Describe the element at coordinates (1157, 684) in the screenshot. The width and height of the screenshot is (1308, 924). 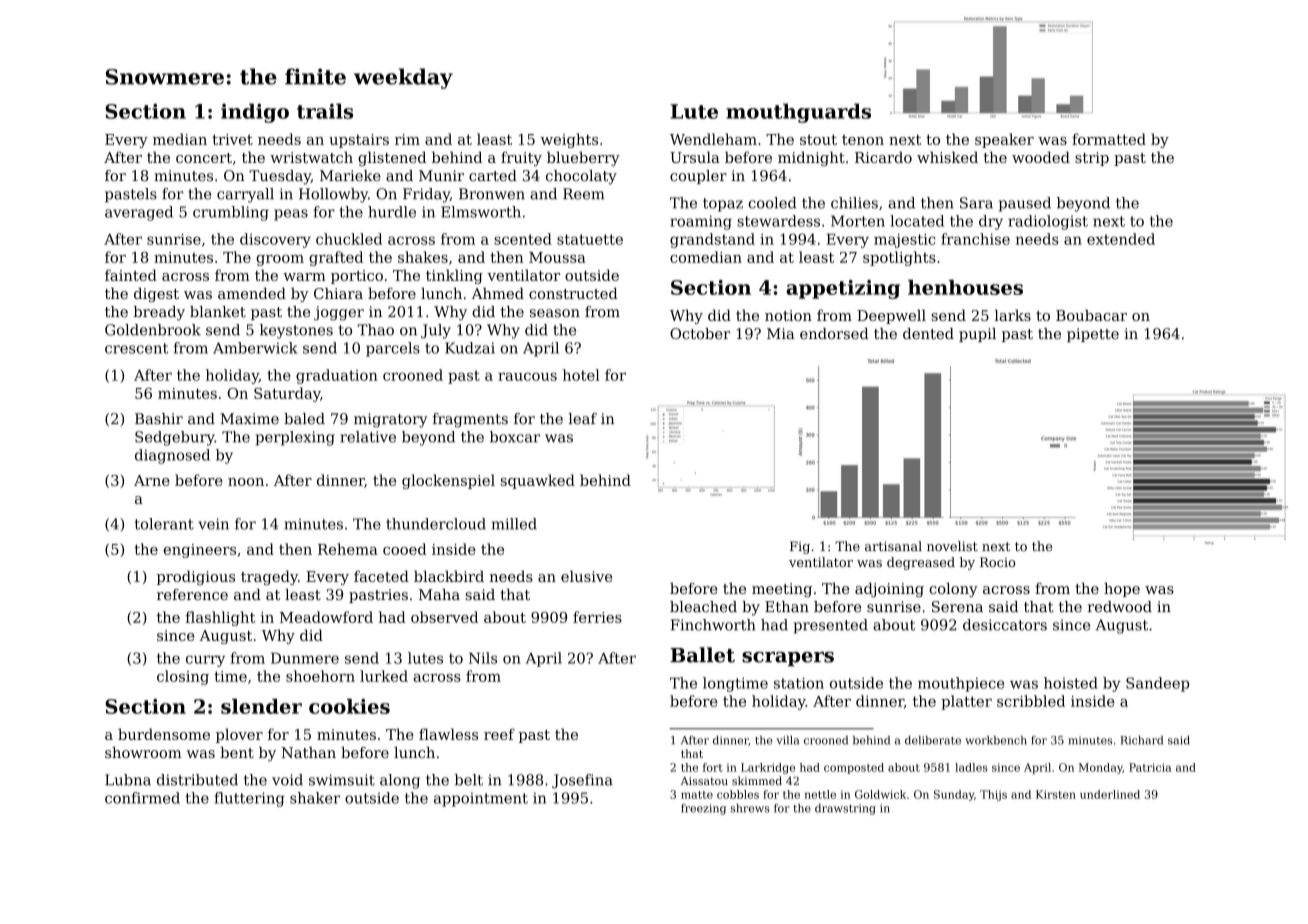
I see `Sandeep` at that location.
